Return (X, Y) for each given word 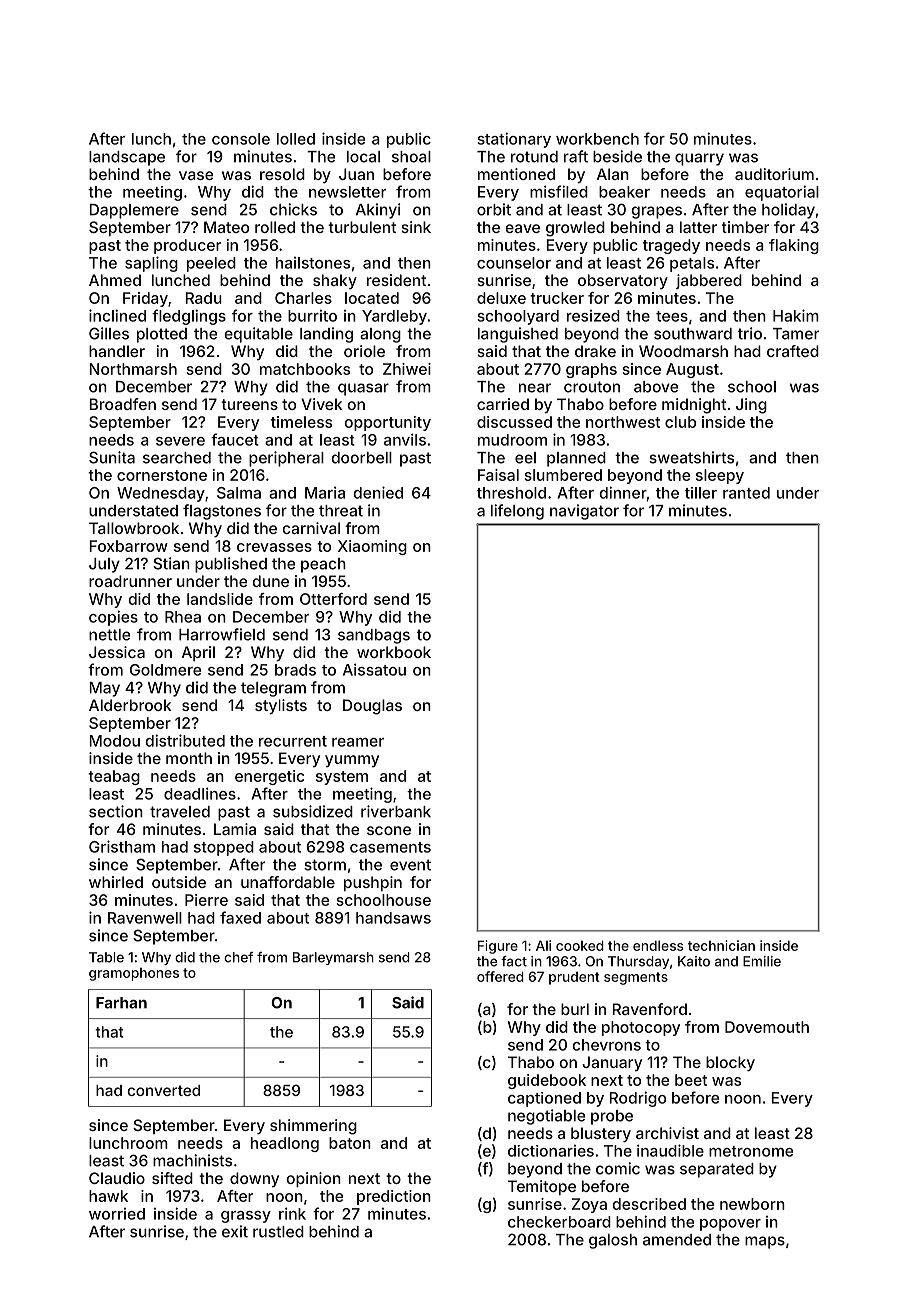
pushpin (373, 883)
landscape (127, 158)
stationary (514, 140)
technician (721, 945)
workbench (597, 139)
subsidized (313, 811)
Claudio (117, 1178)
